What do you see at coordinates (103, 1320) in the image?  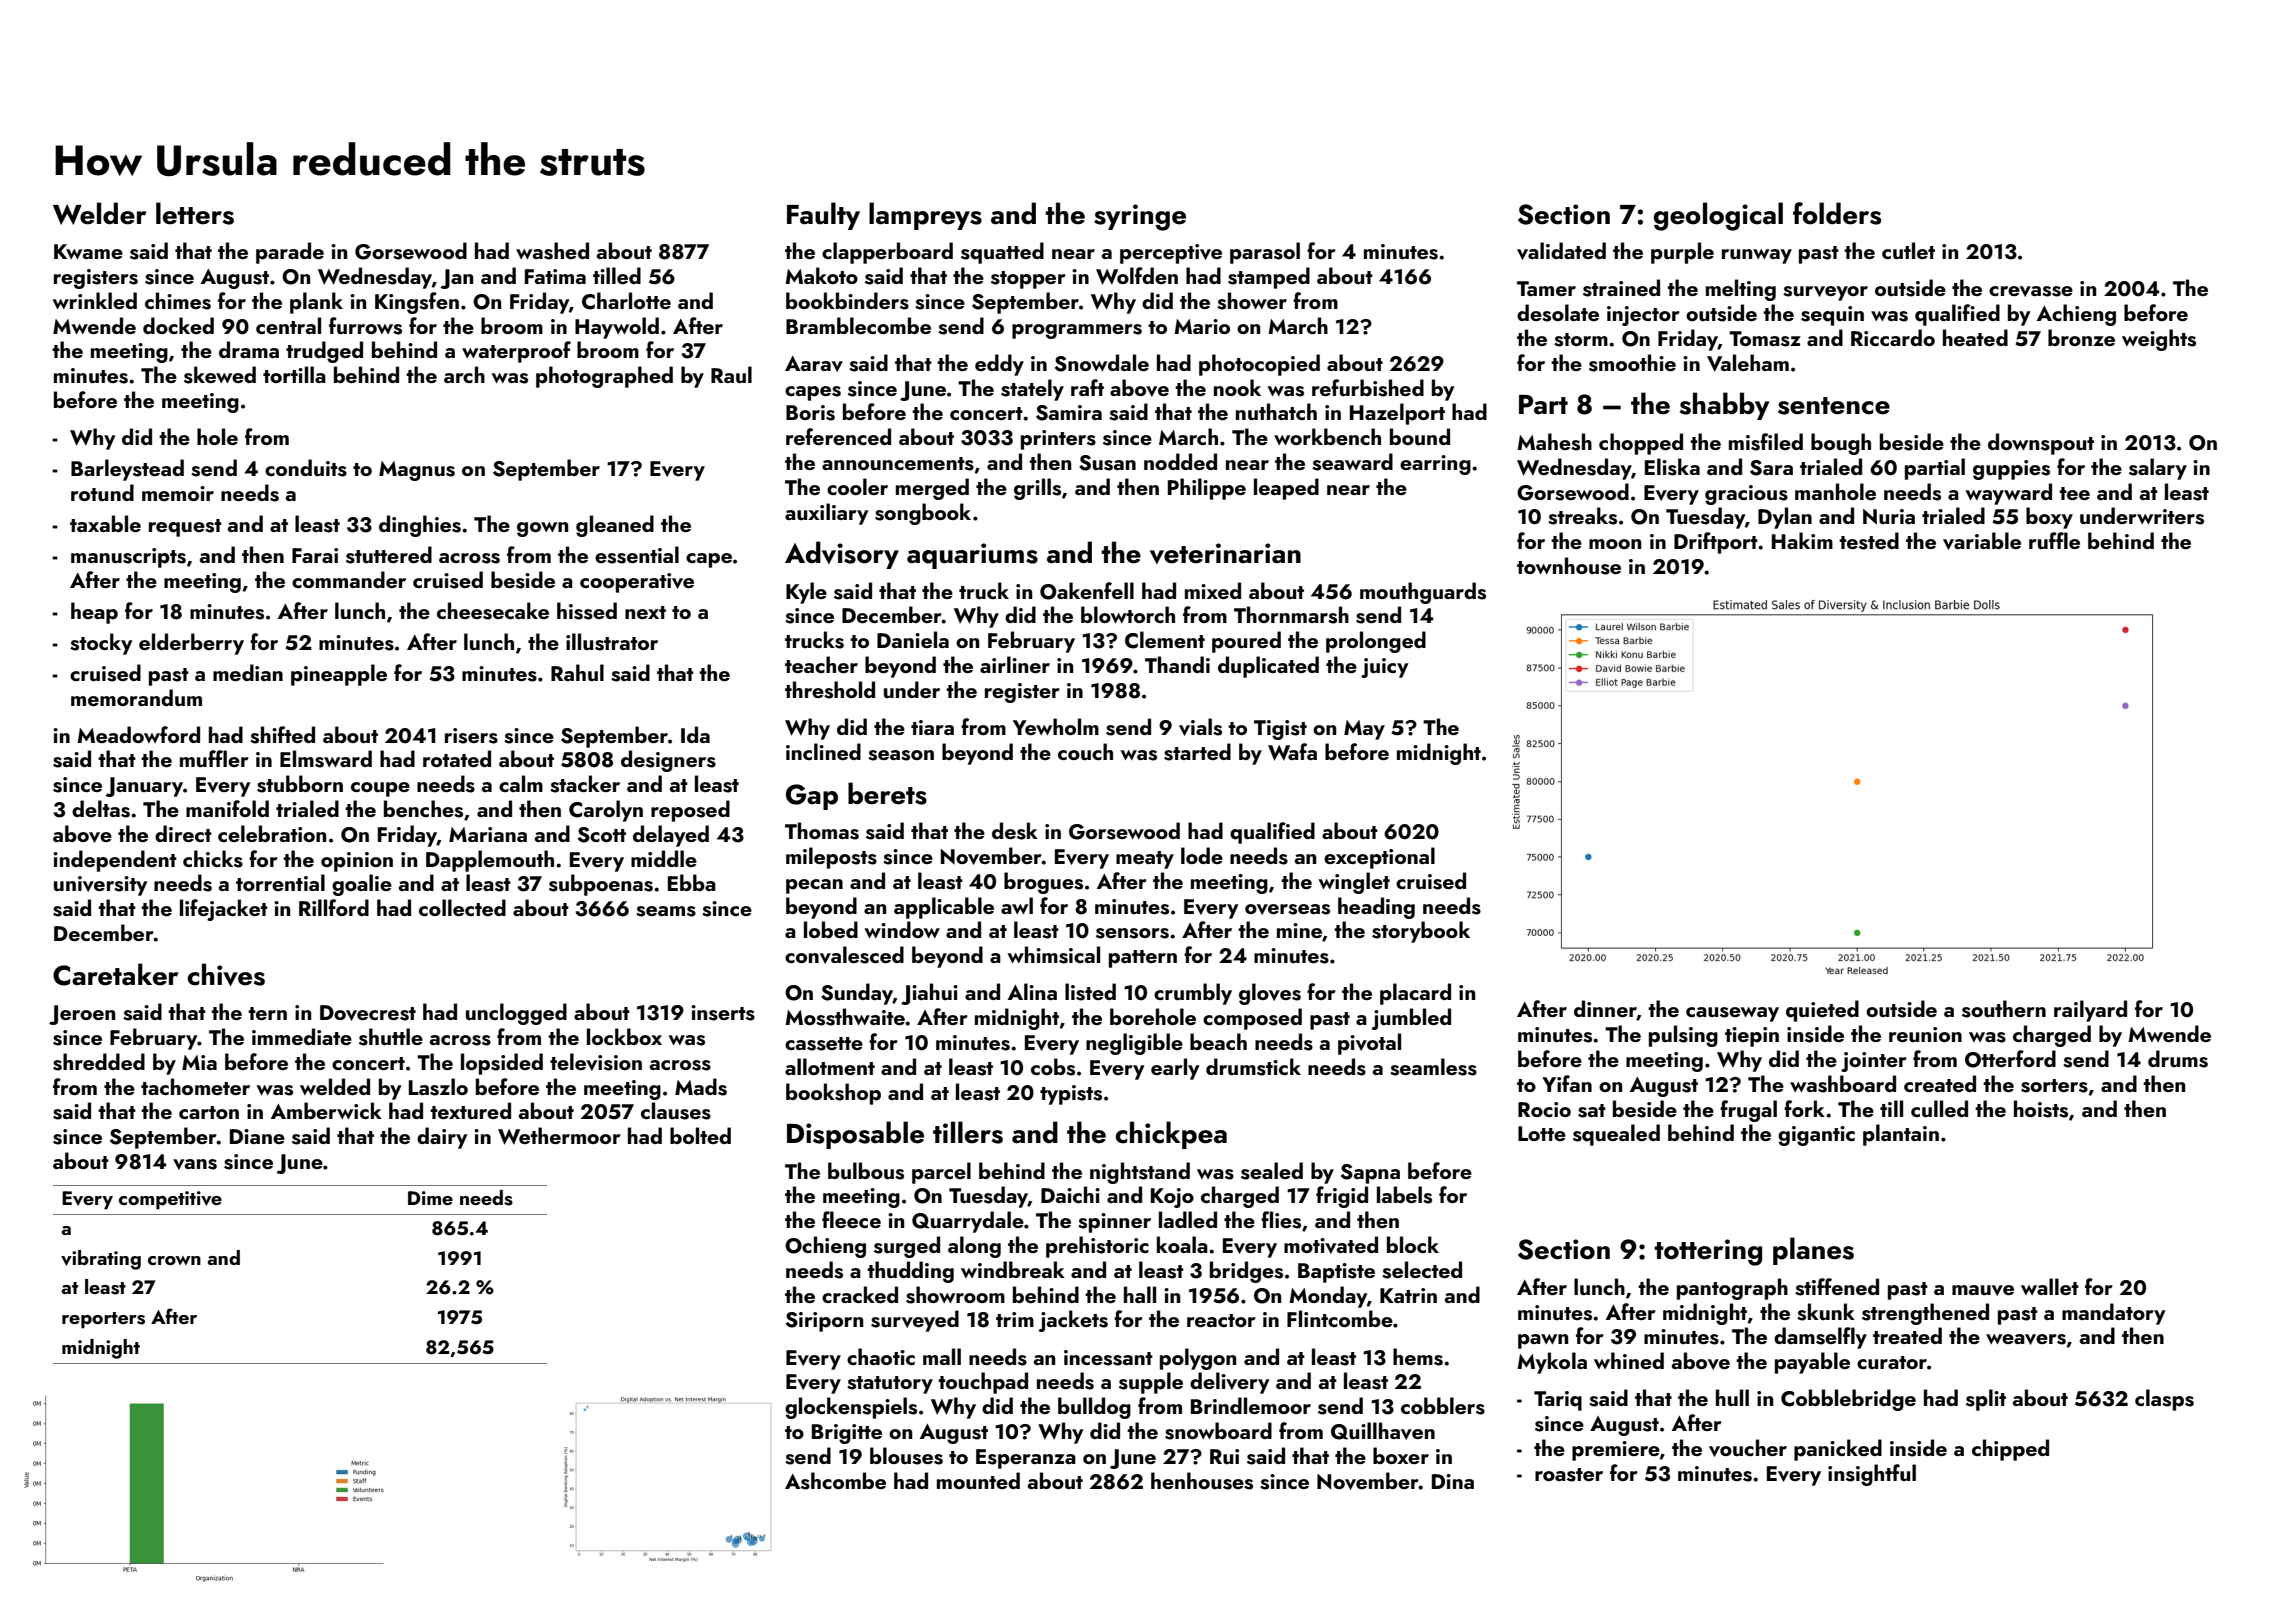 I see `reporters` at bounding box center [103, 1320].
